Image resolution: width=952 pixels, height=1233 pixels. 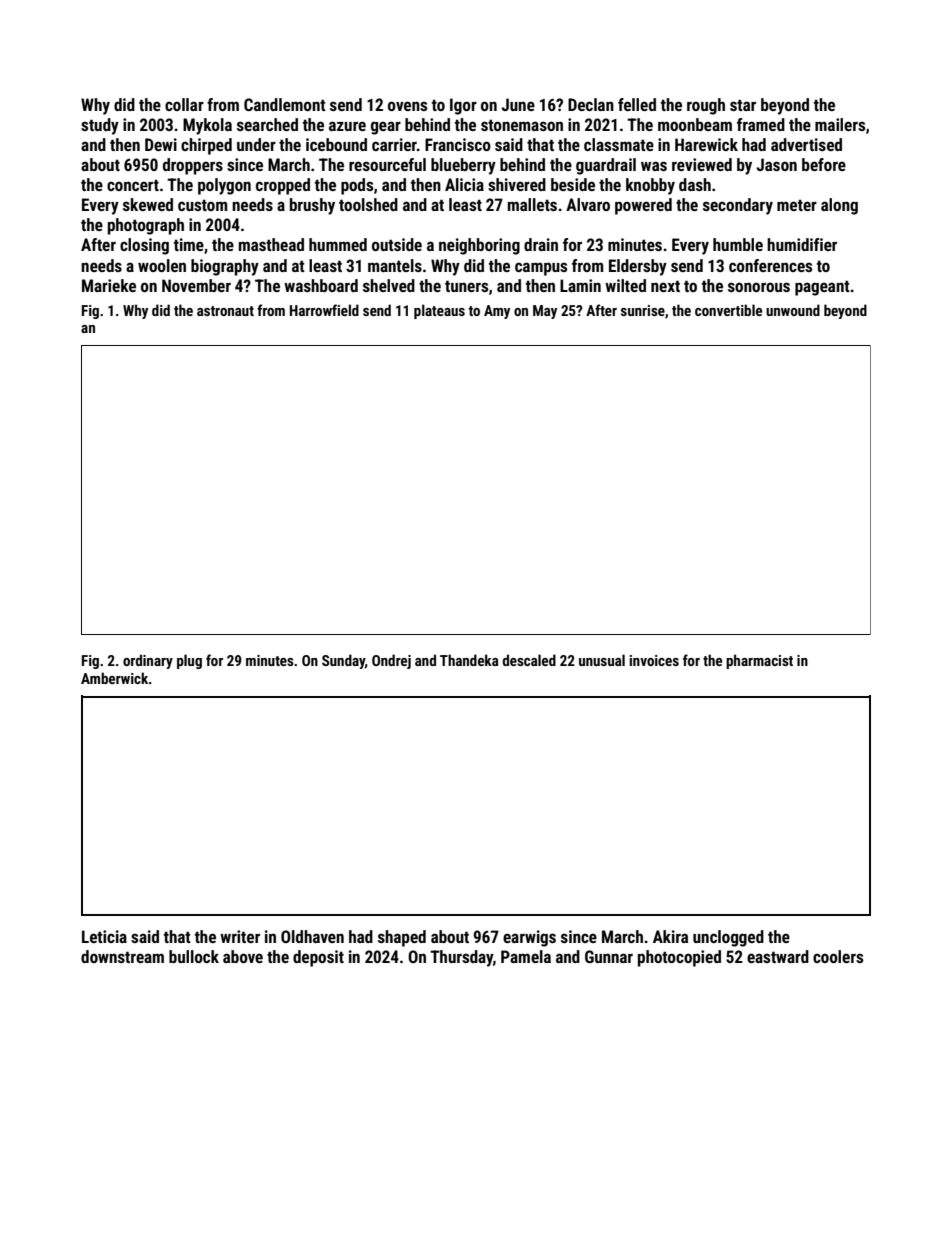 What do you see at coordinates (240, 936) in the screenshot?
I see `writer` at bounding box center [240, 936].
